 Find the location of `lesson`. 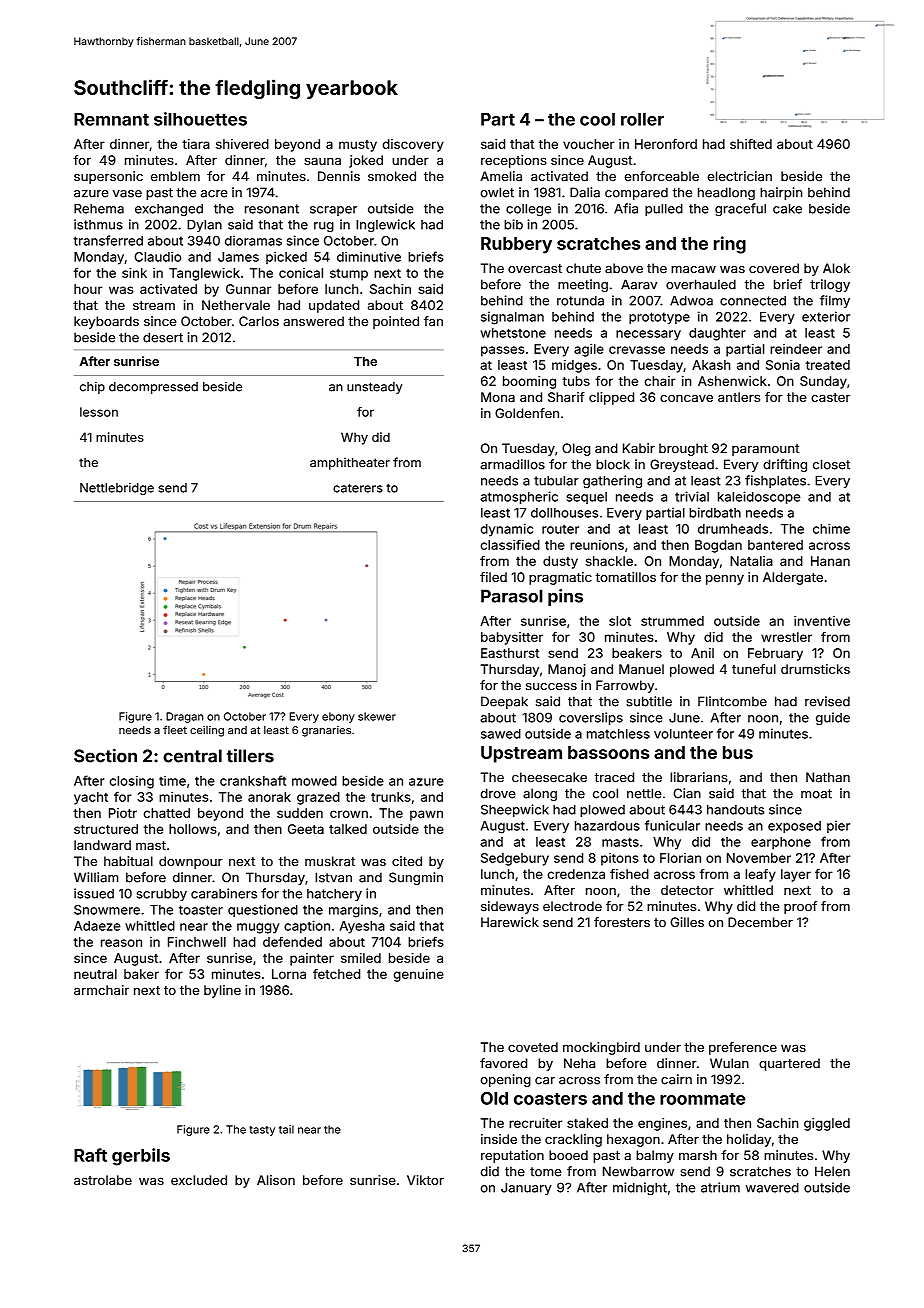

lesson is located at coordinates (99, 412).
